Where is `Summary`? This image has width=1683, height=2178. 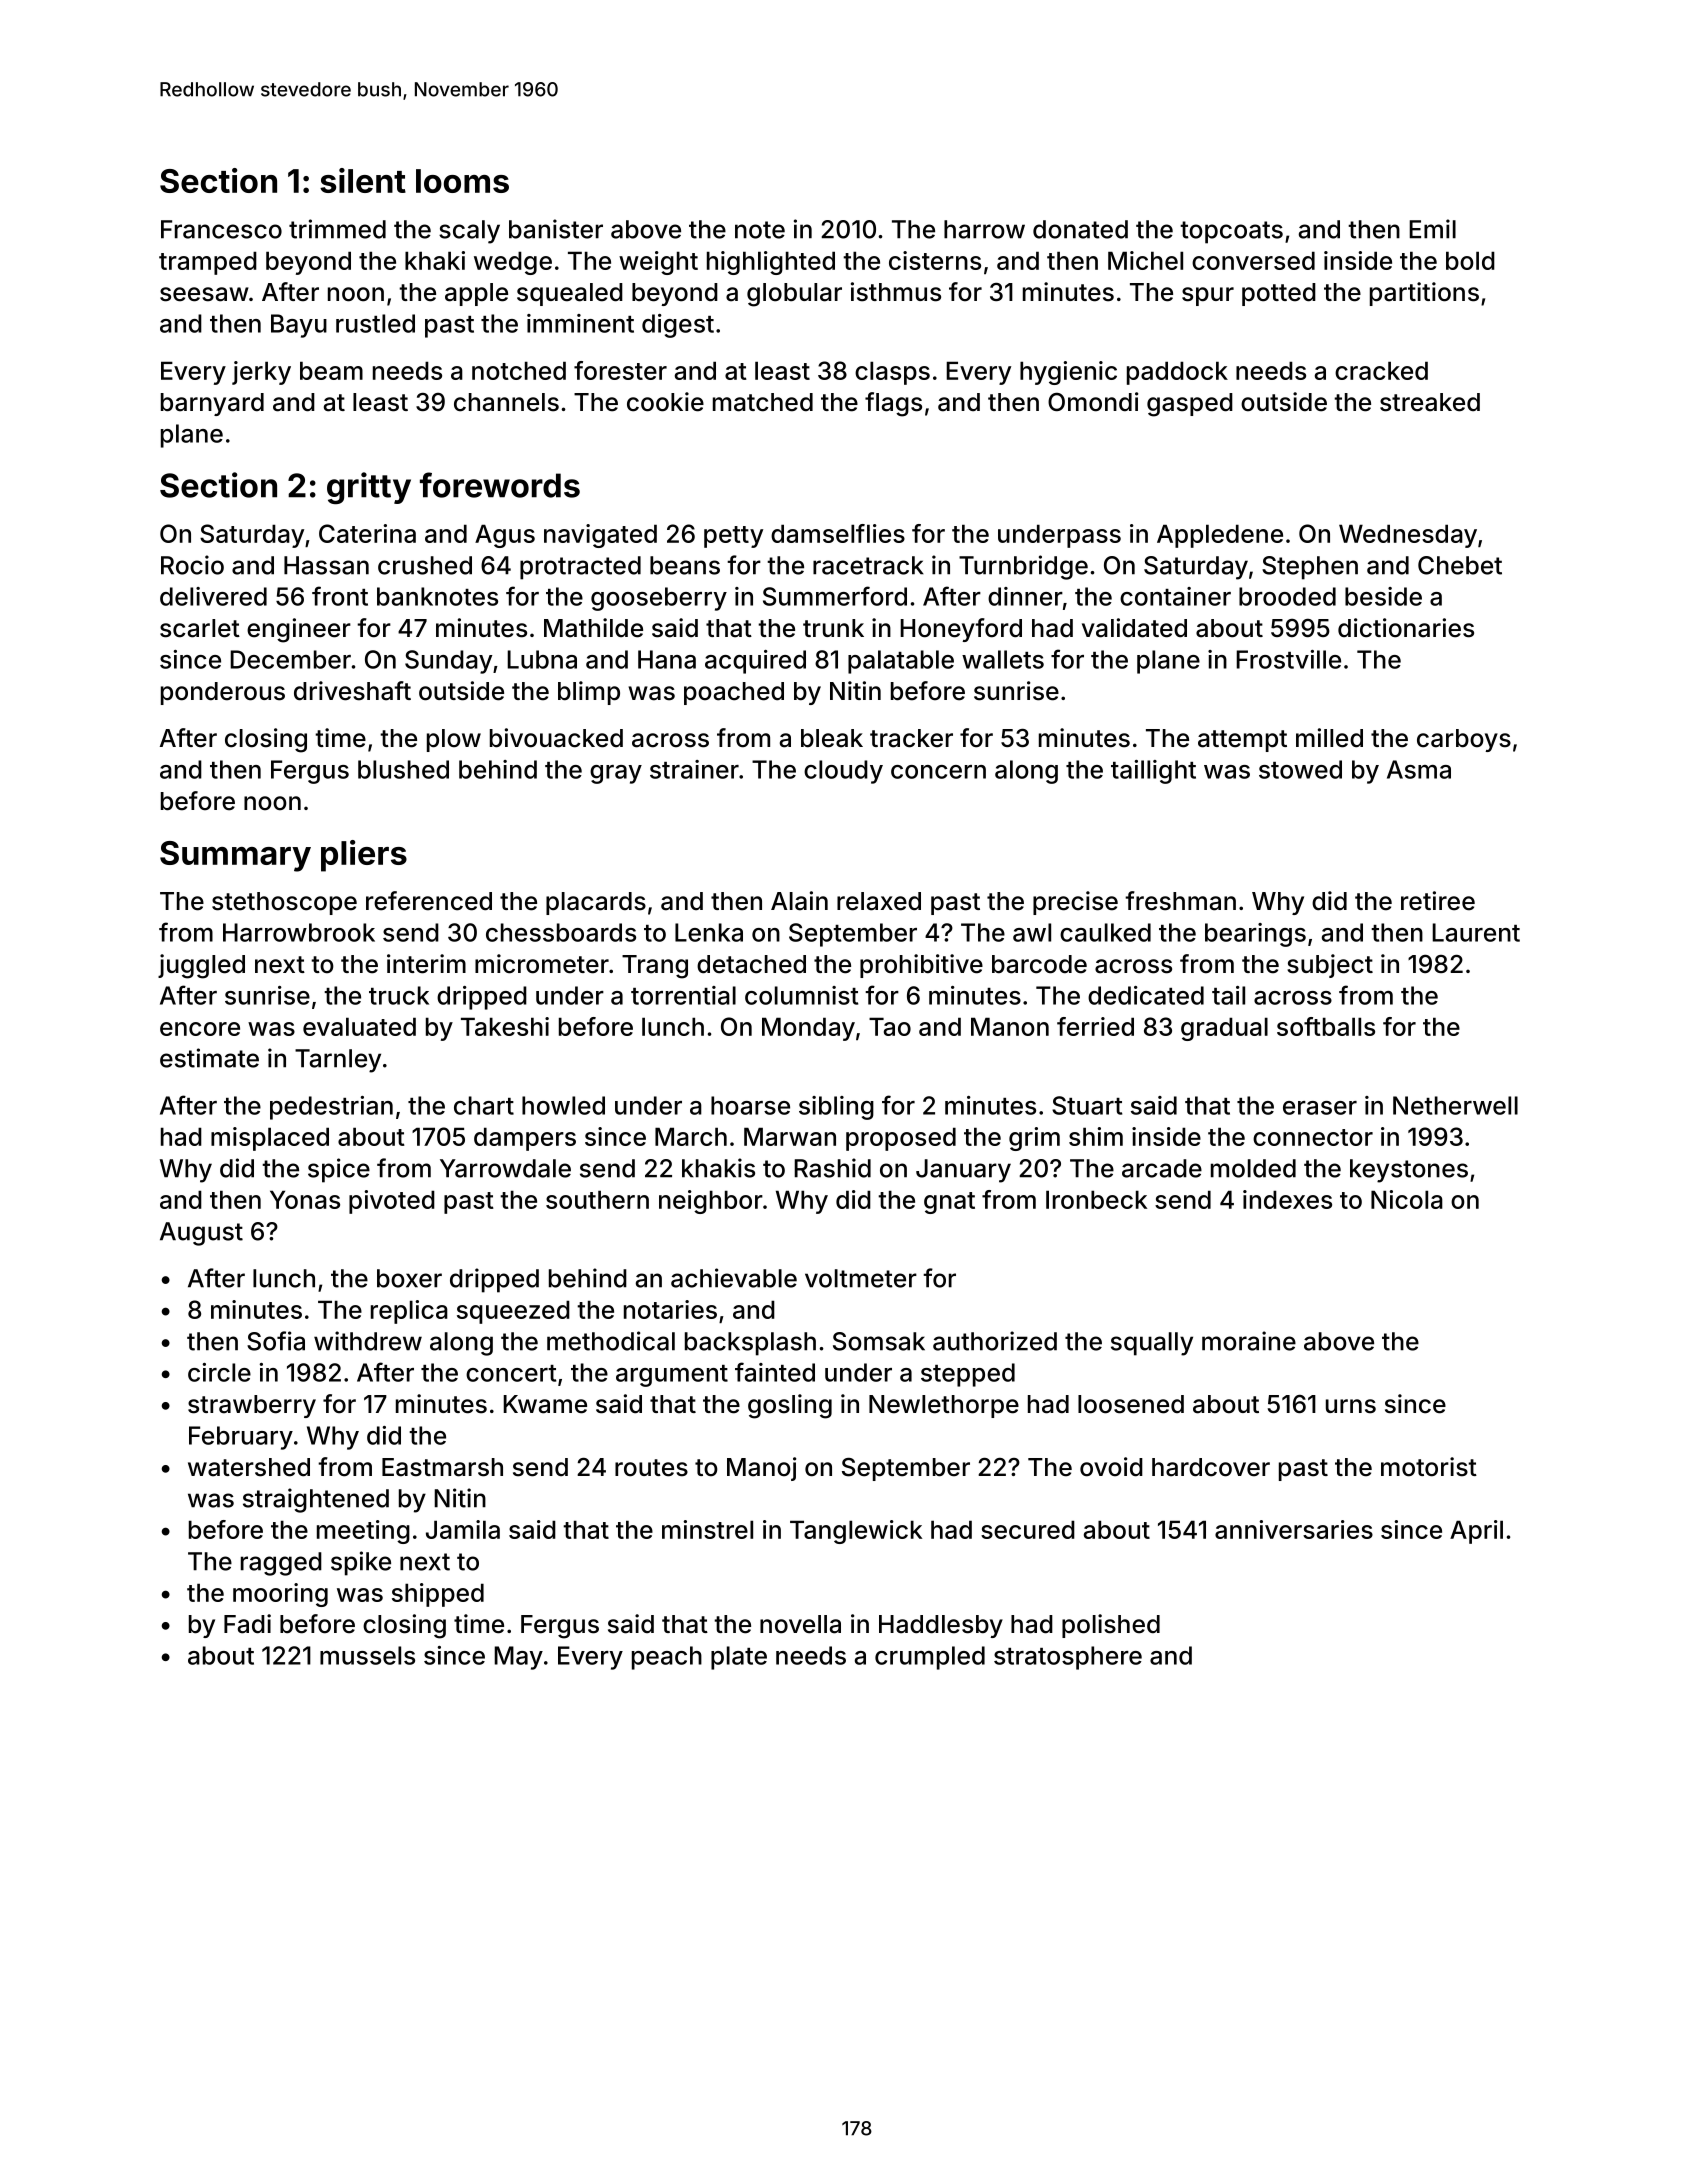
Summary is located at coordinates (235, 856).
